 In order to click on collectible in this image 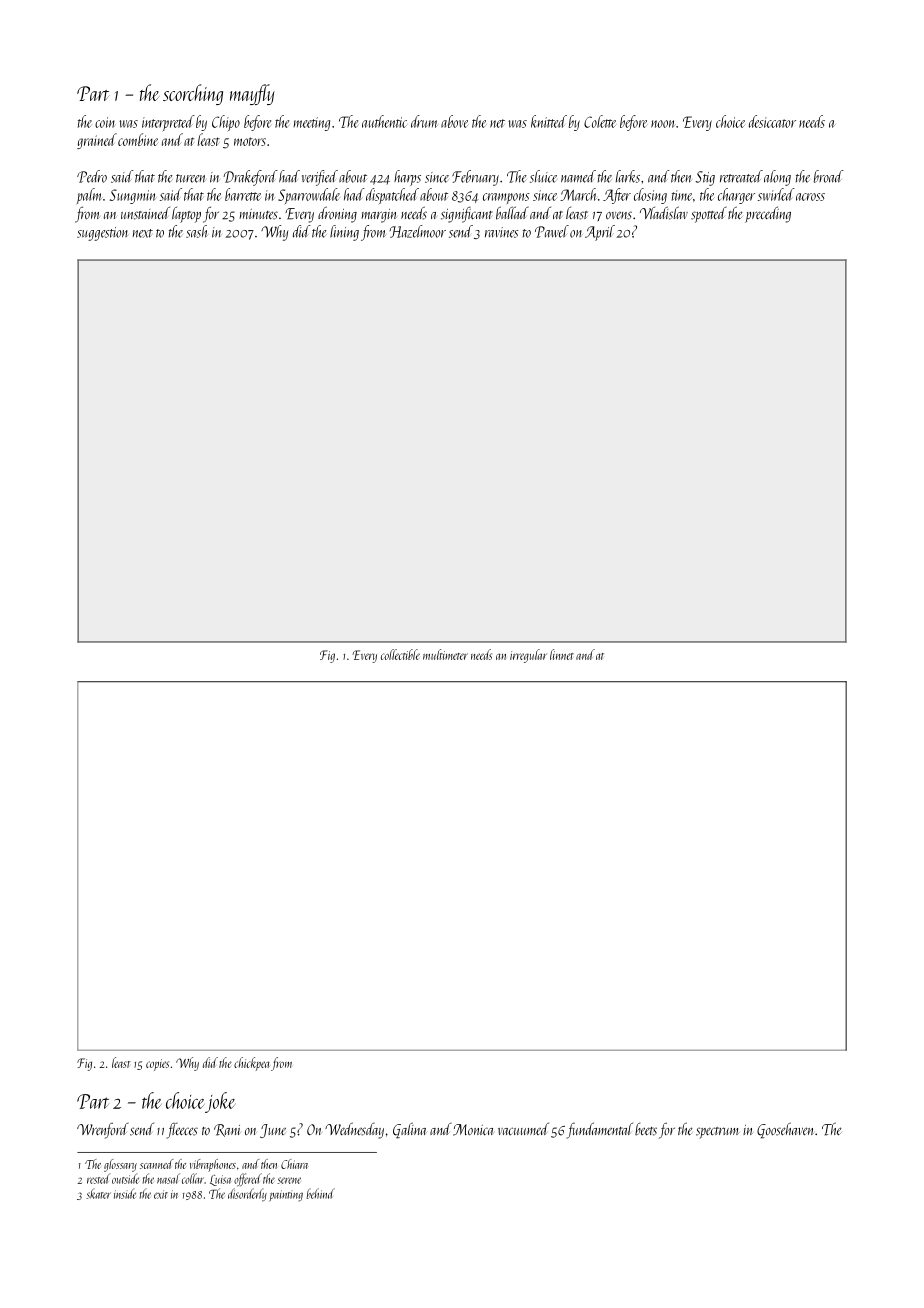, I will do `click(400, 654)`.
